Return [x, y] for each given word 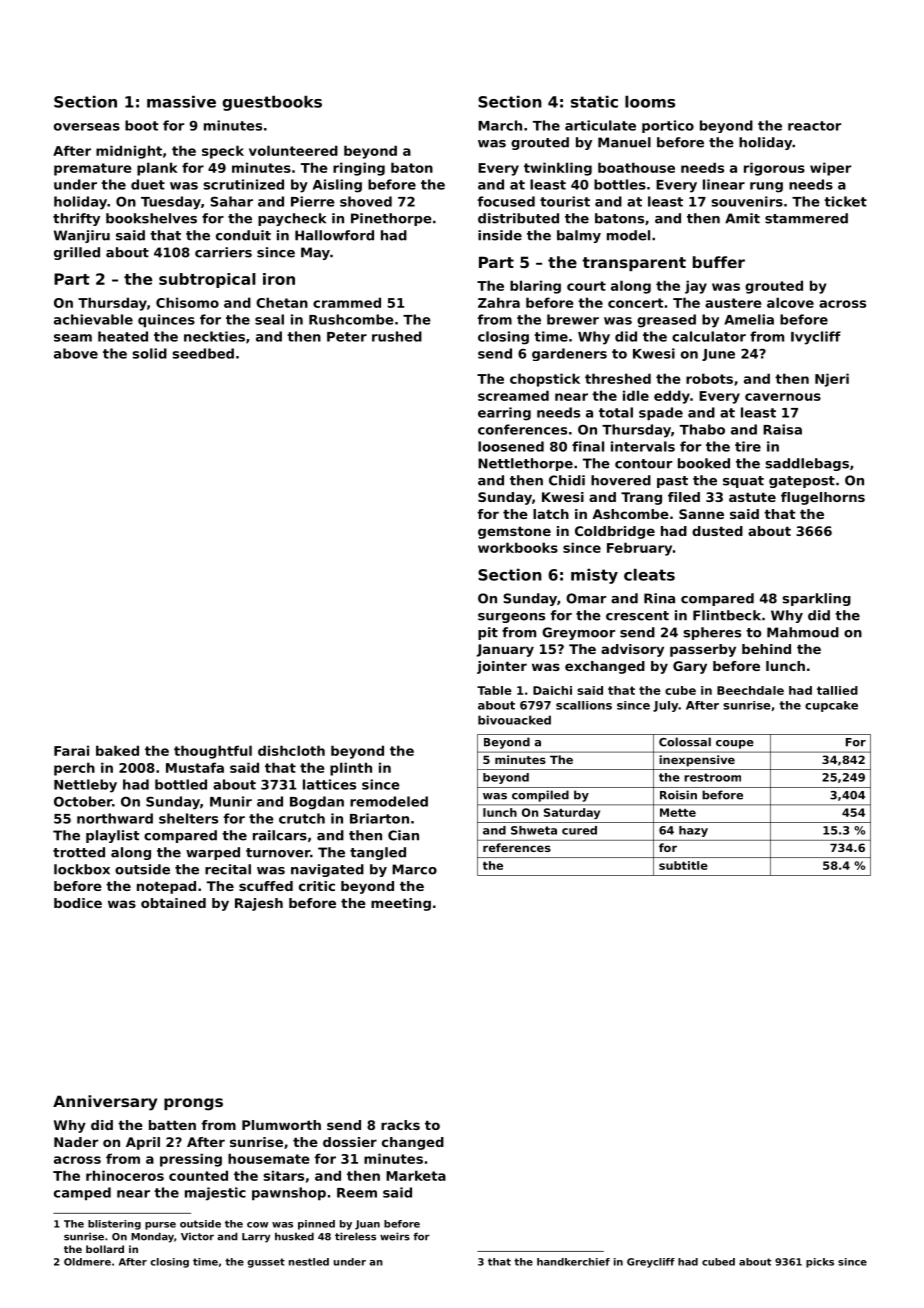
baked [117, 750]
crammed [347, 302]
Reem [357, 1193]
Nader [76, 1142]
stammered [806, 218]
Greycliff [651, 1263]
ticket [845, 201]
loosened [511, 446]
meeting [401, 904]
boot [141, 125]
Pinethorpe [391, 219]
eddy [672, 397]
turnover [278, 853]
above [76, 353]
